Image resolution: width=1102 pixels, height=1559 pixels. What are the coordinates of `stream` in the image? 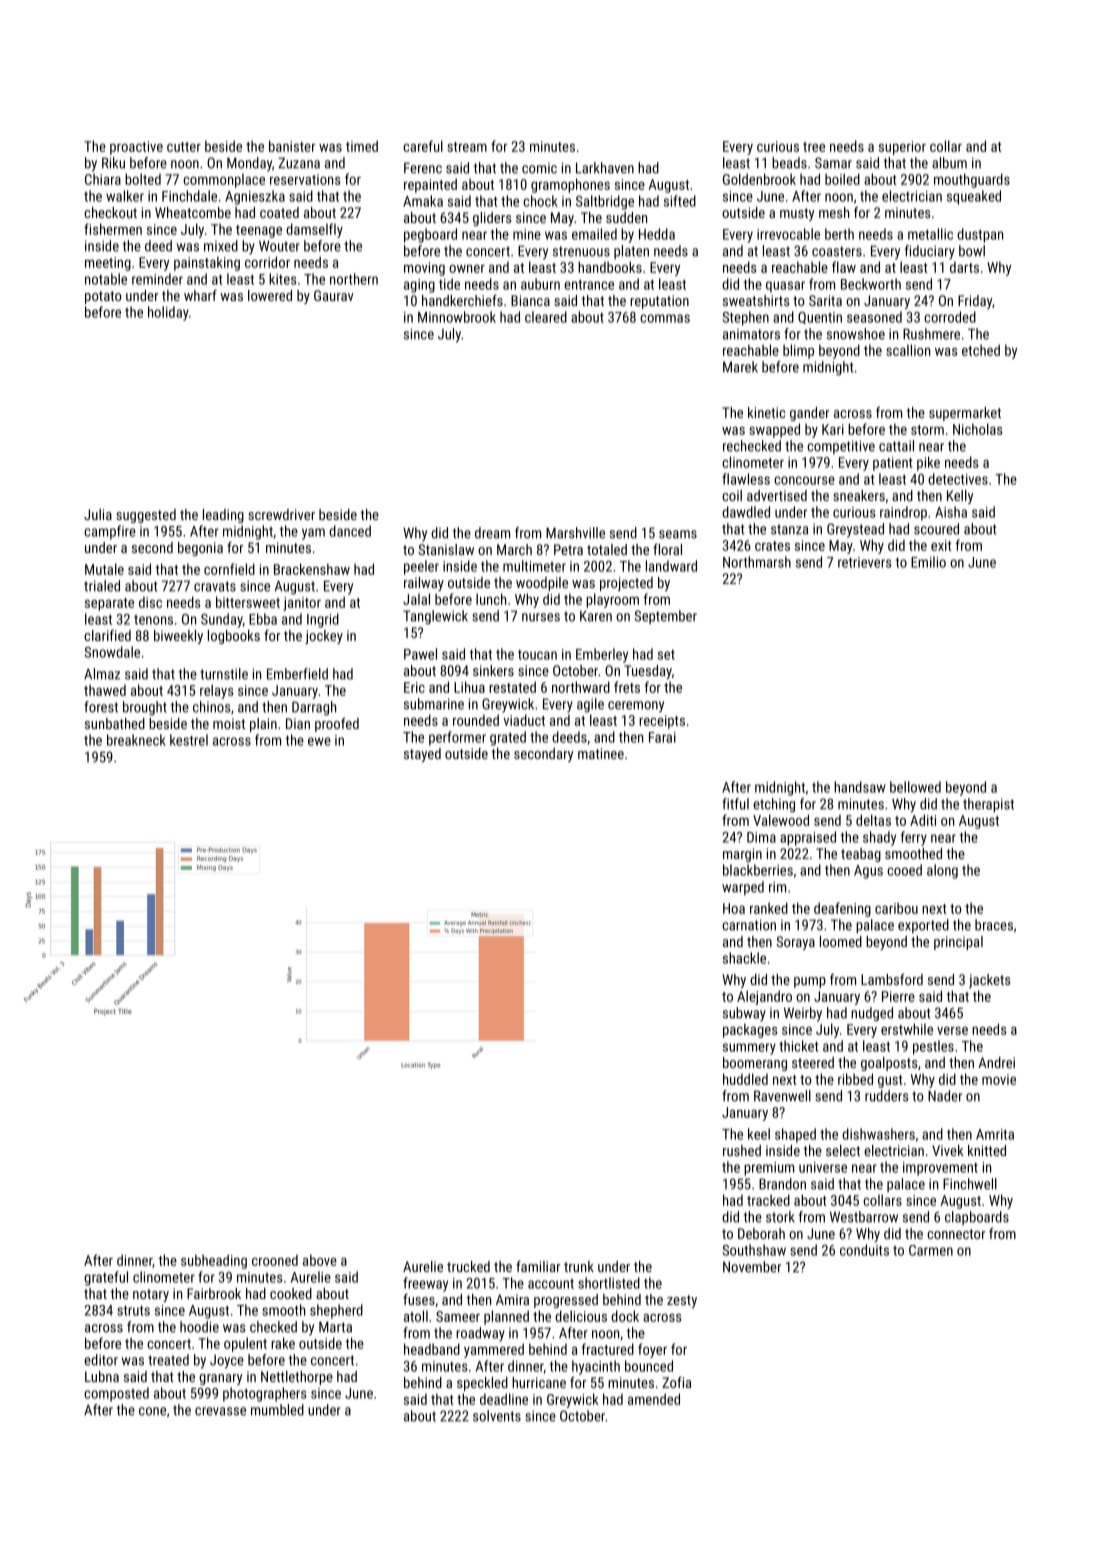 It's located at (467, 147).
